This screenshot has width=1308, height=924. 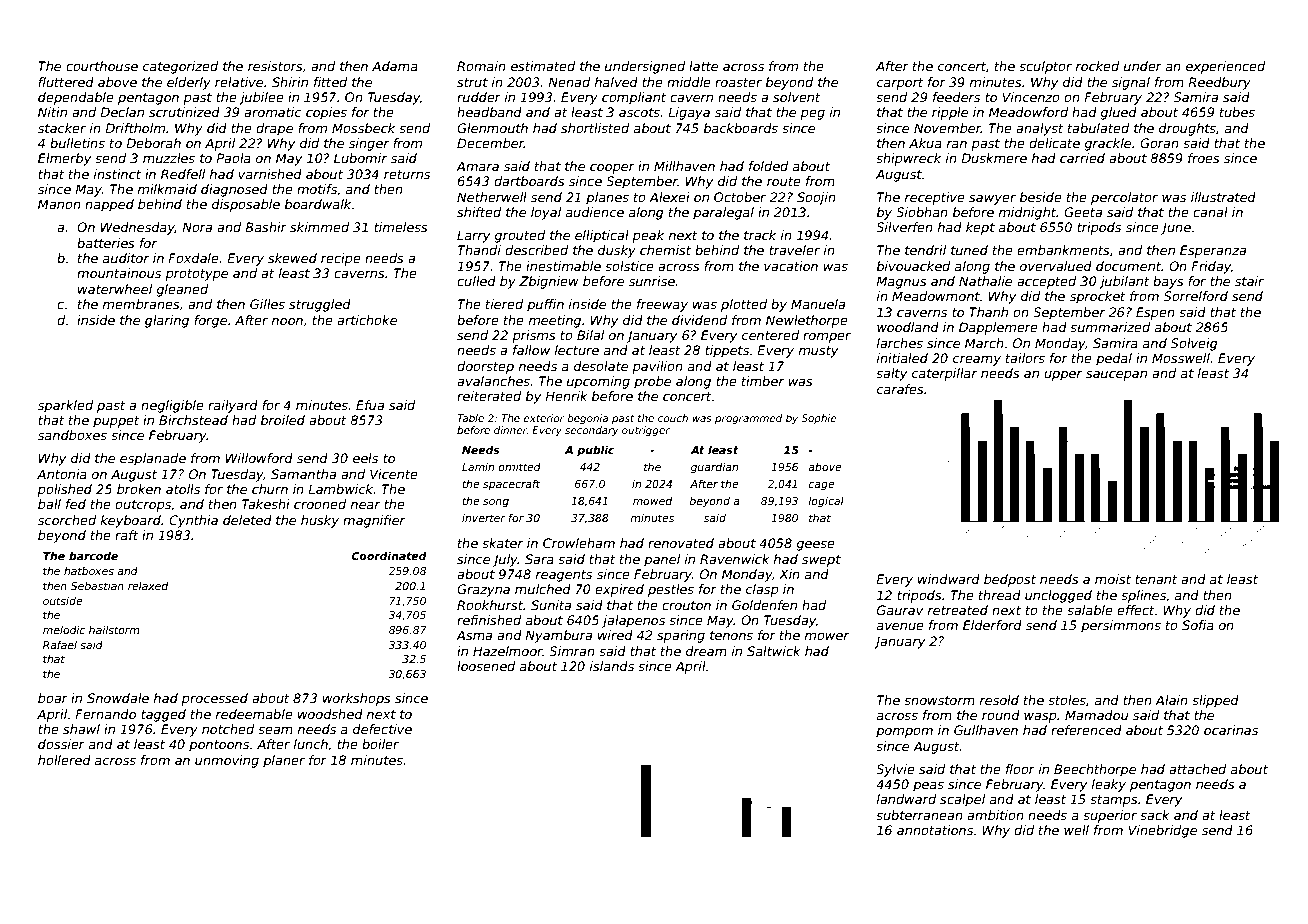 I want to click on rocked, so click(x=1097, y=66).
